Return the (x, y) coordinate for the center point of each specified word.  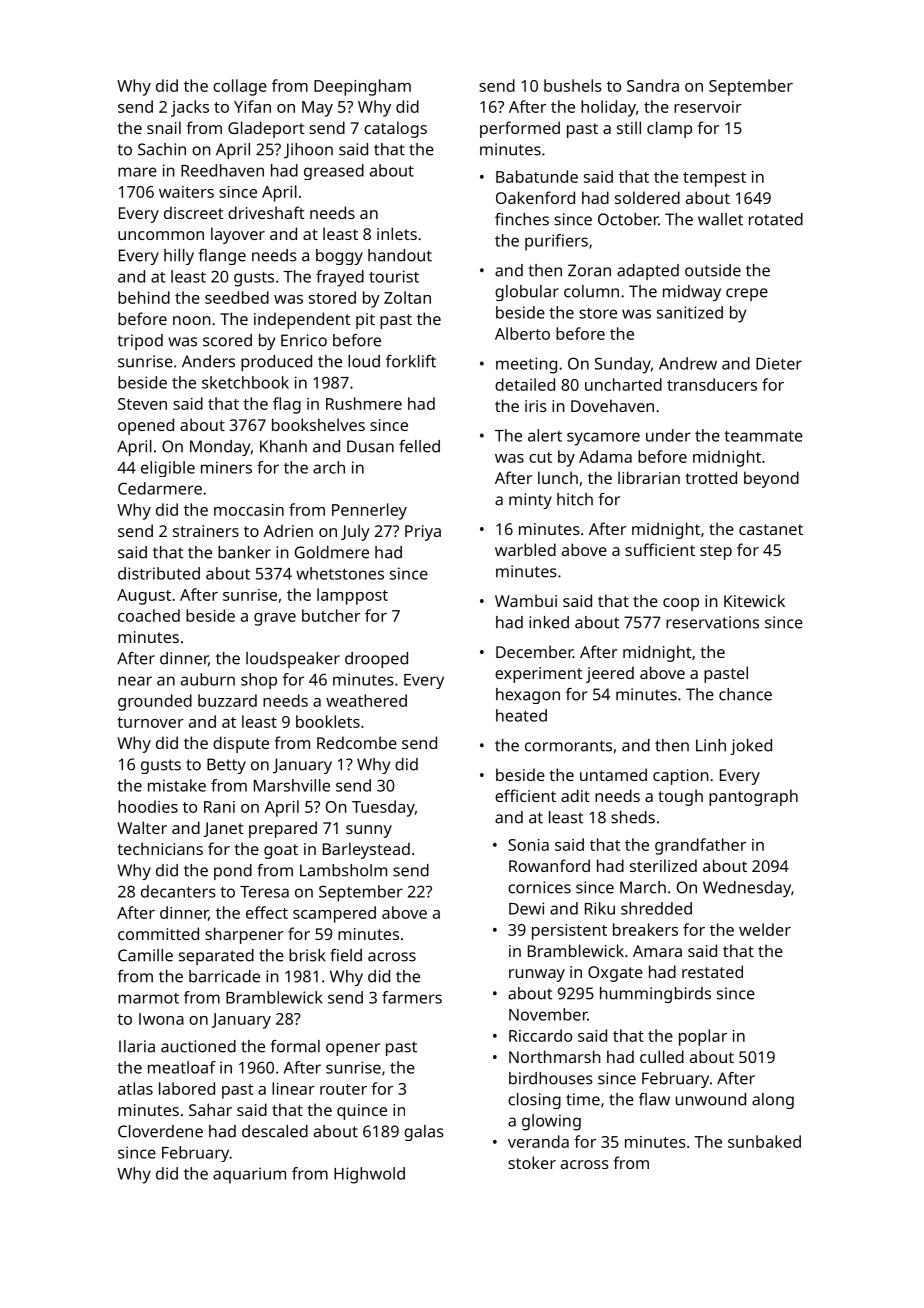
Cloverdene (160, 1131)
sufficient (660, 549)
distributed (159, 573)
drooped (376, 660)
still (629, 127)
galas (424, 1133)
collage (240, 87)
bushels (573, 85)
